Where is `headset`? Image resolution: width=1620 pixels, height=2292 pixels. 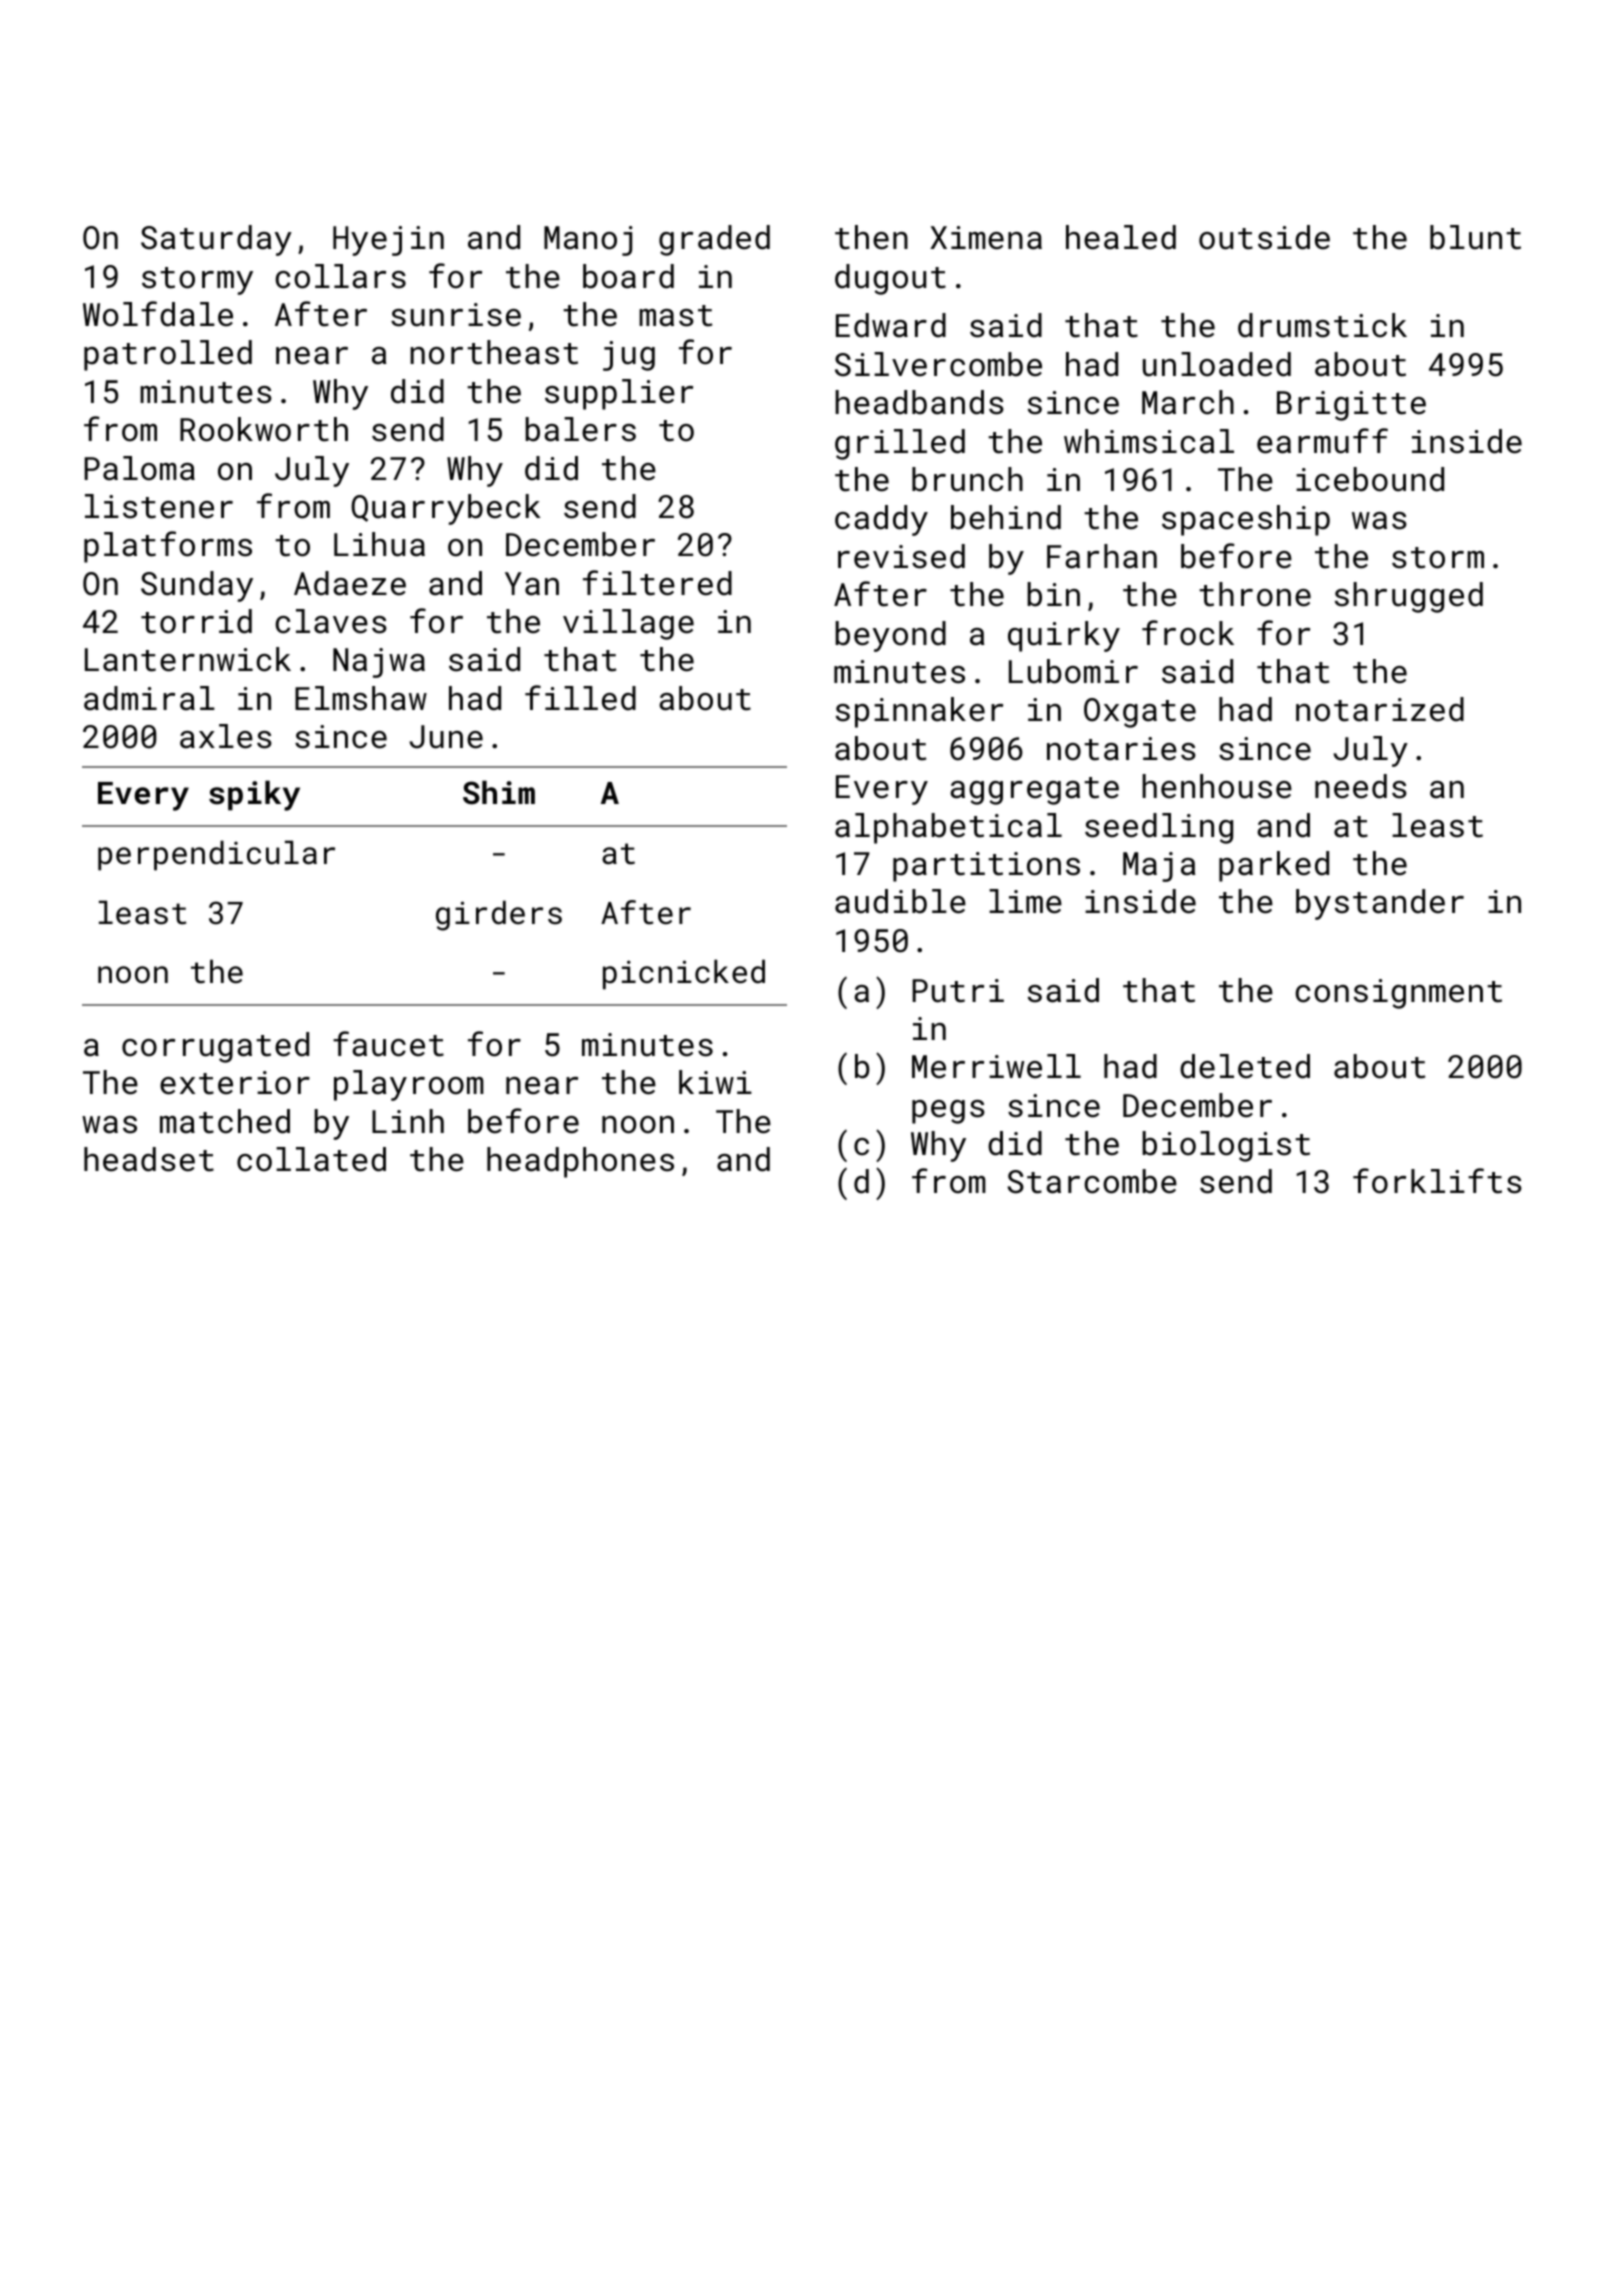 headset is located at coordinates (149, 1159).
